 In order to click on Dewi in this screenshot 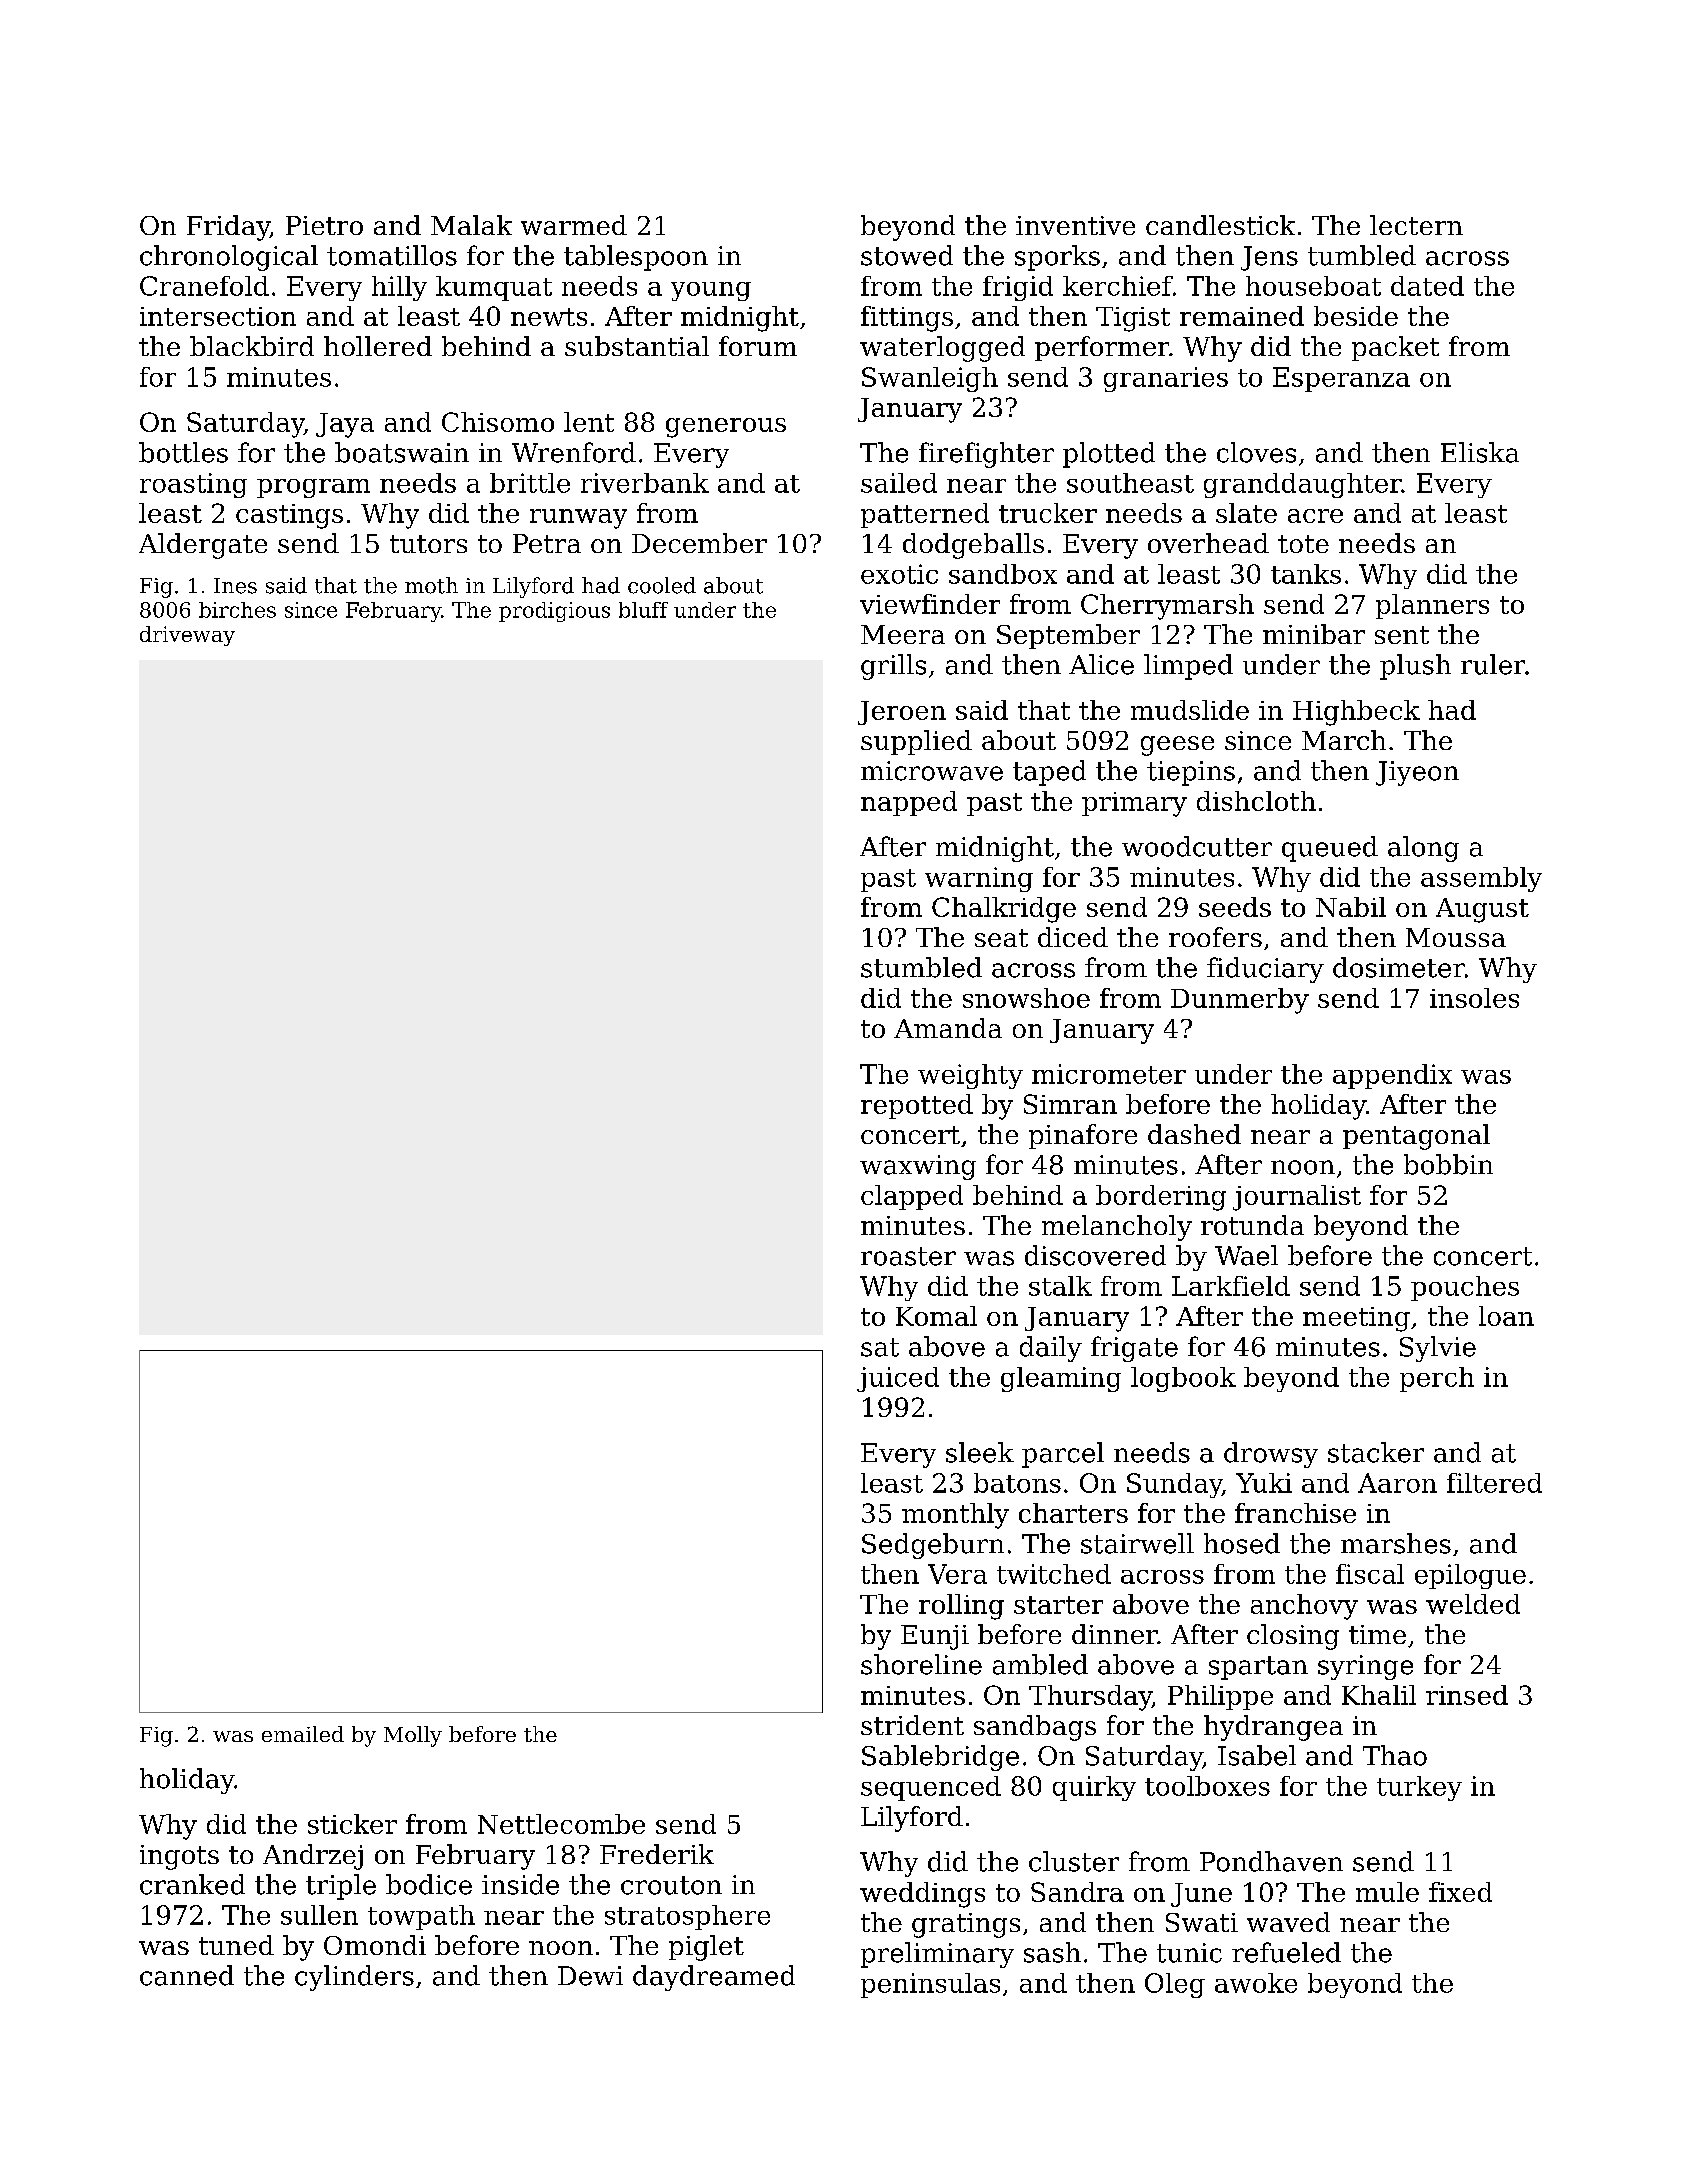, I will do `click(590, 1976)`.
